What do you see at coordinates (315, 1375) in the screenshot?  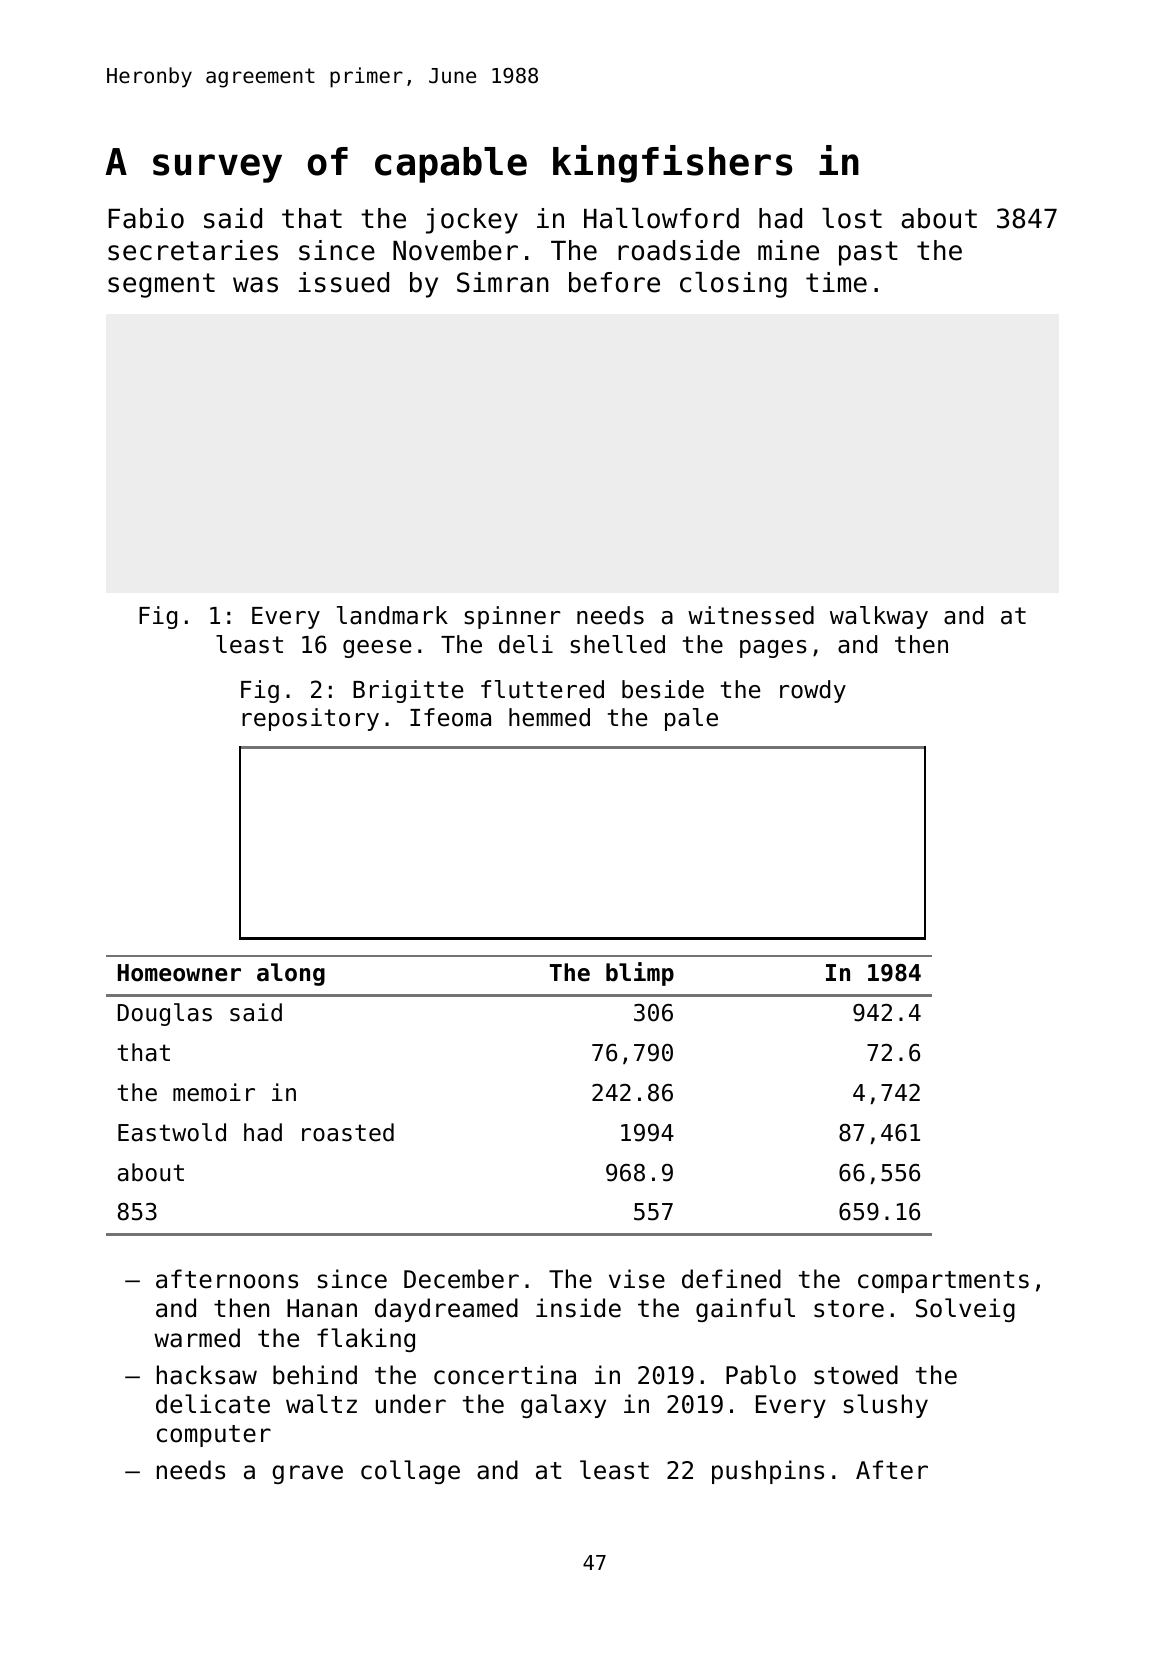 I see `behind` at bounding box center [315, 1375].
